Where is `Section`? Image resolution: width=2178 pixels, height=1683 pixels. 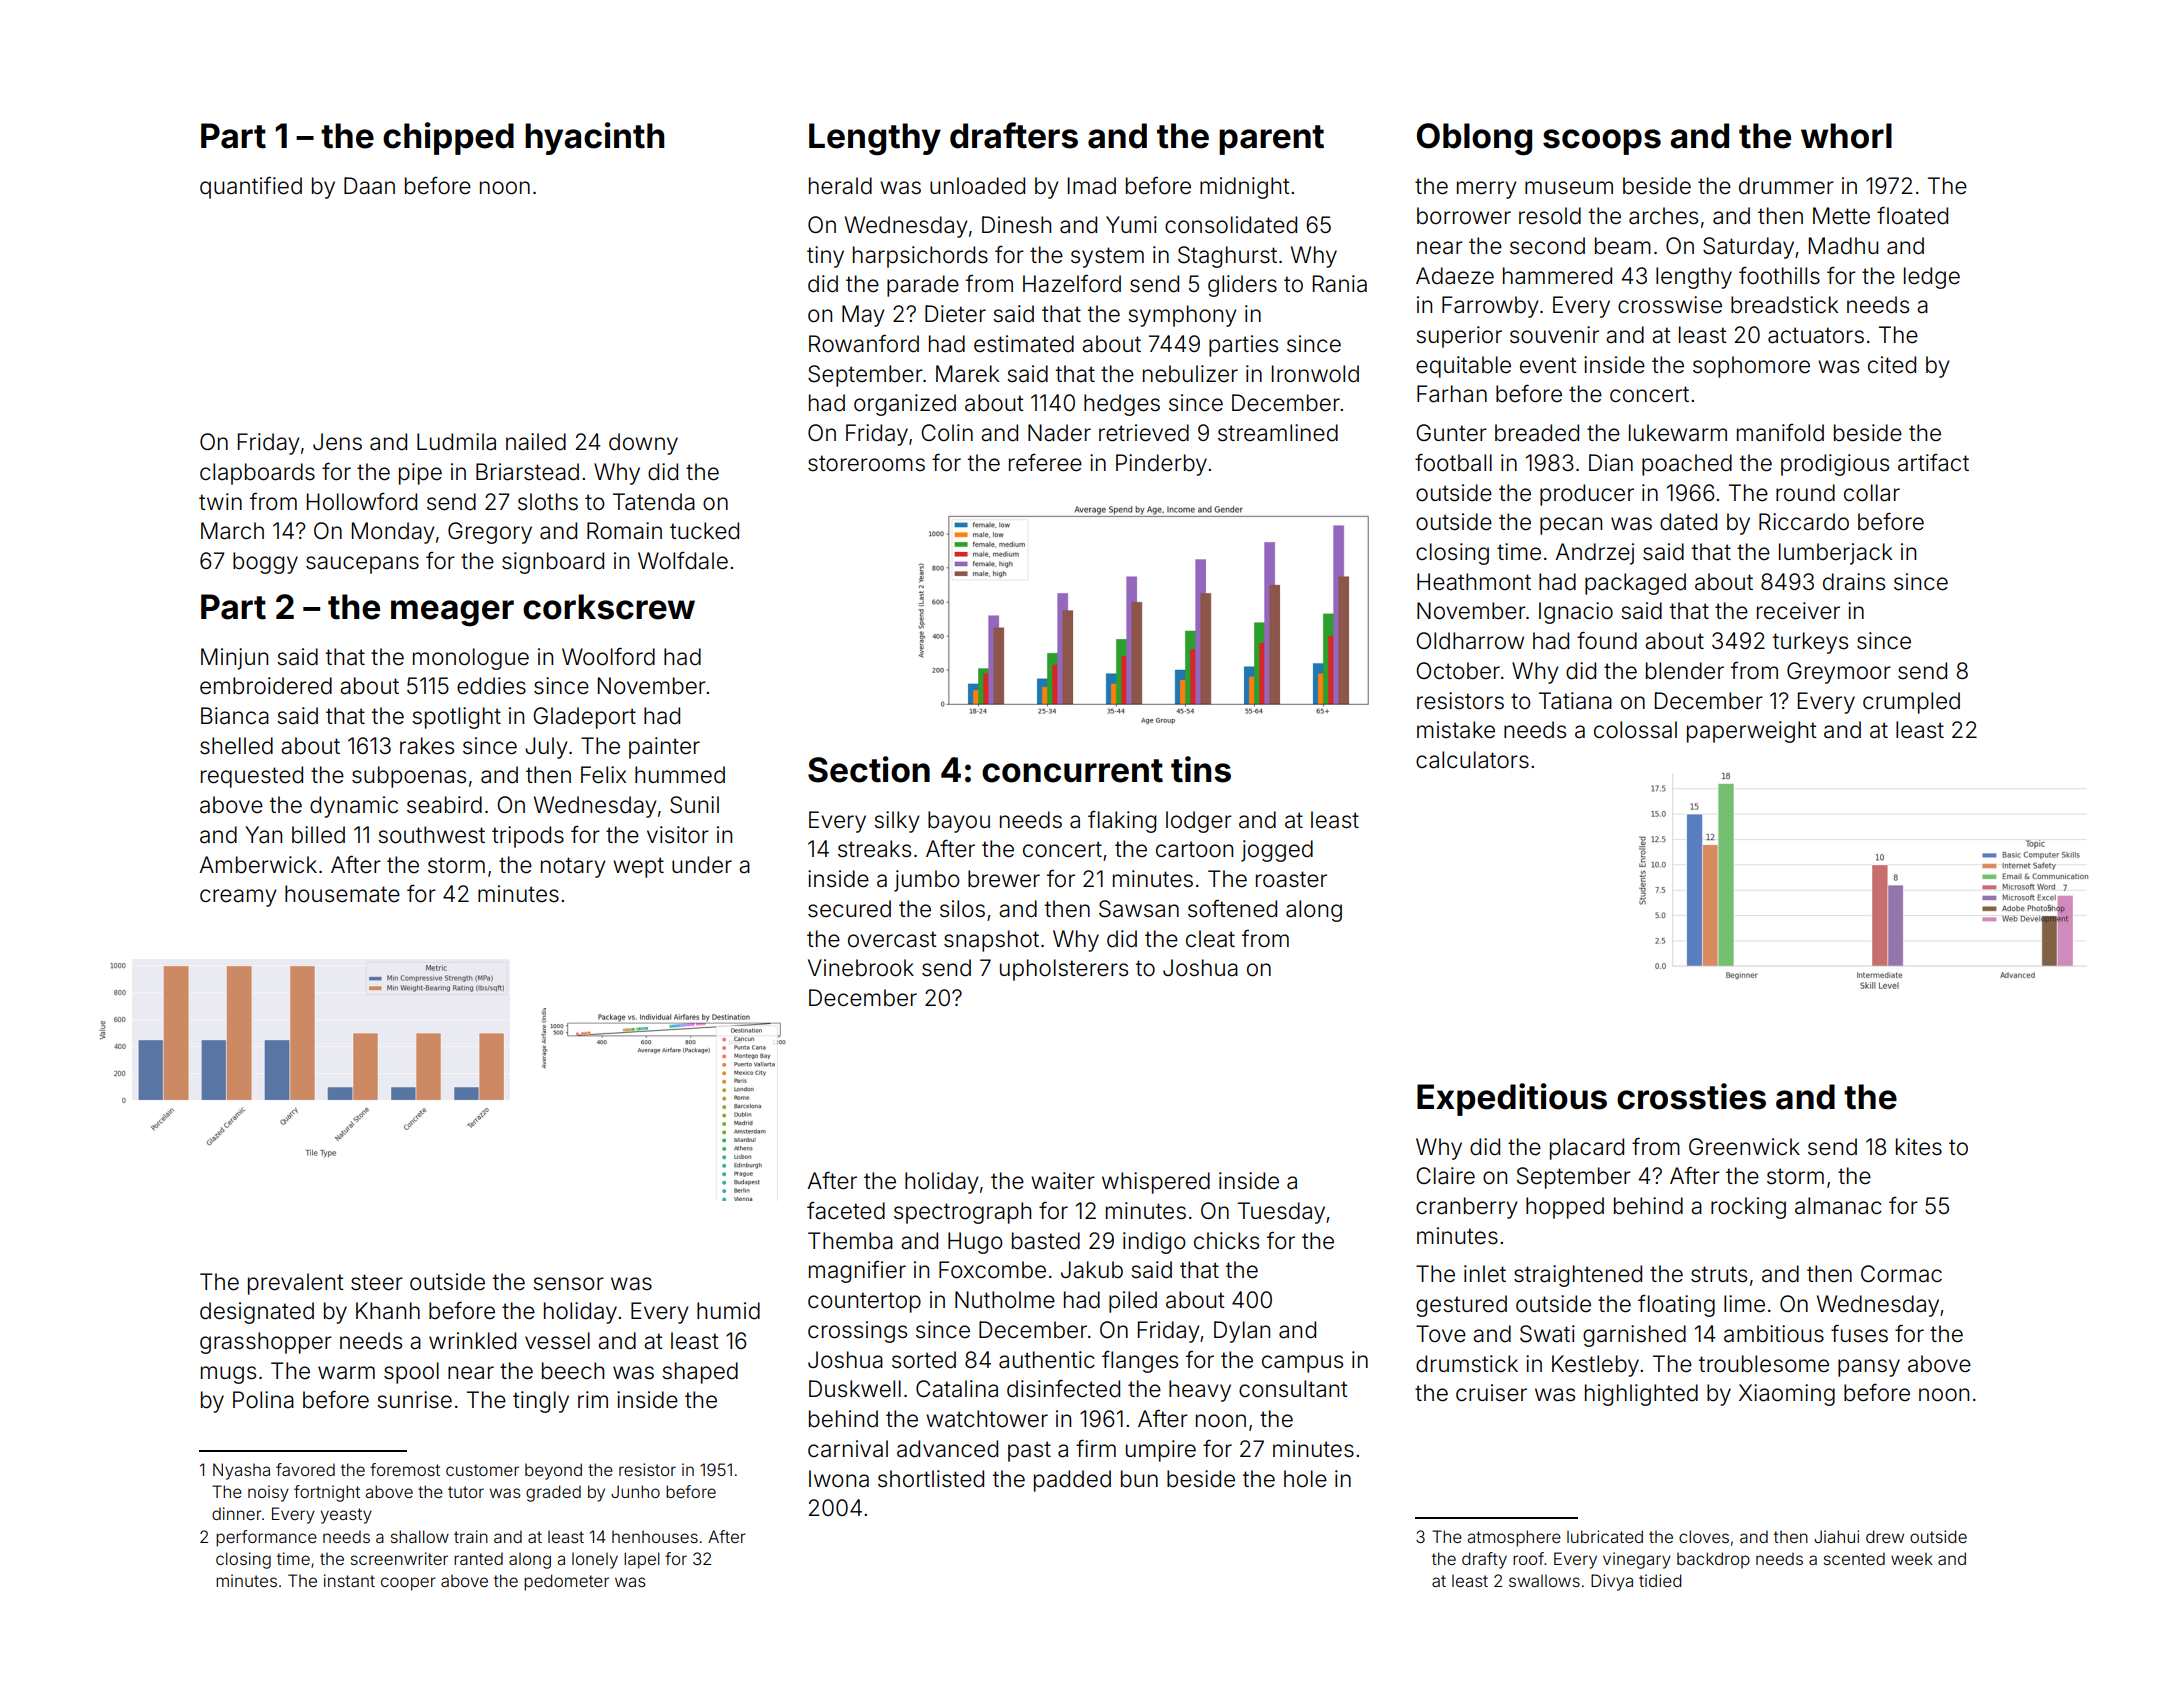 Section is located at coordinates (869, 769).
